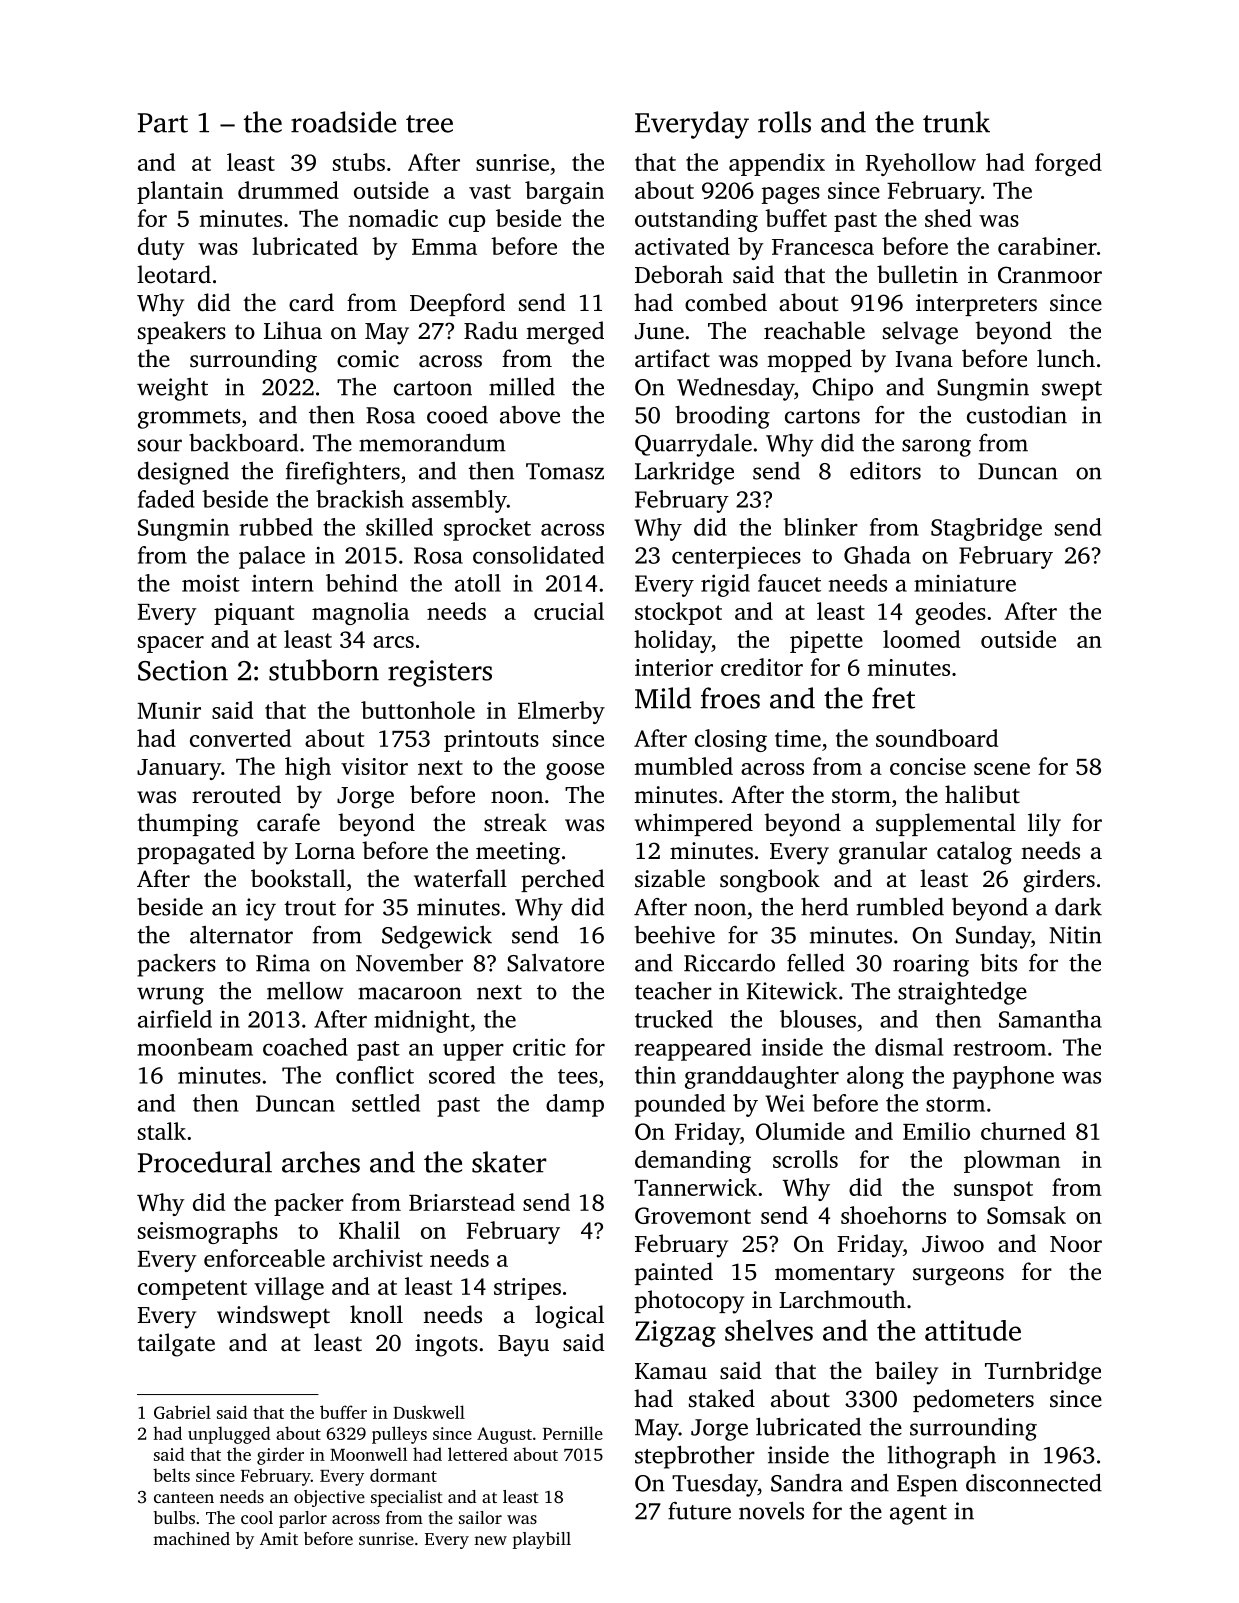  Describe the element at coordinates (974, 853) in the image. I see `catalog` at that location.
